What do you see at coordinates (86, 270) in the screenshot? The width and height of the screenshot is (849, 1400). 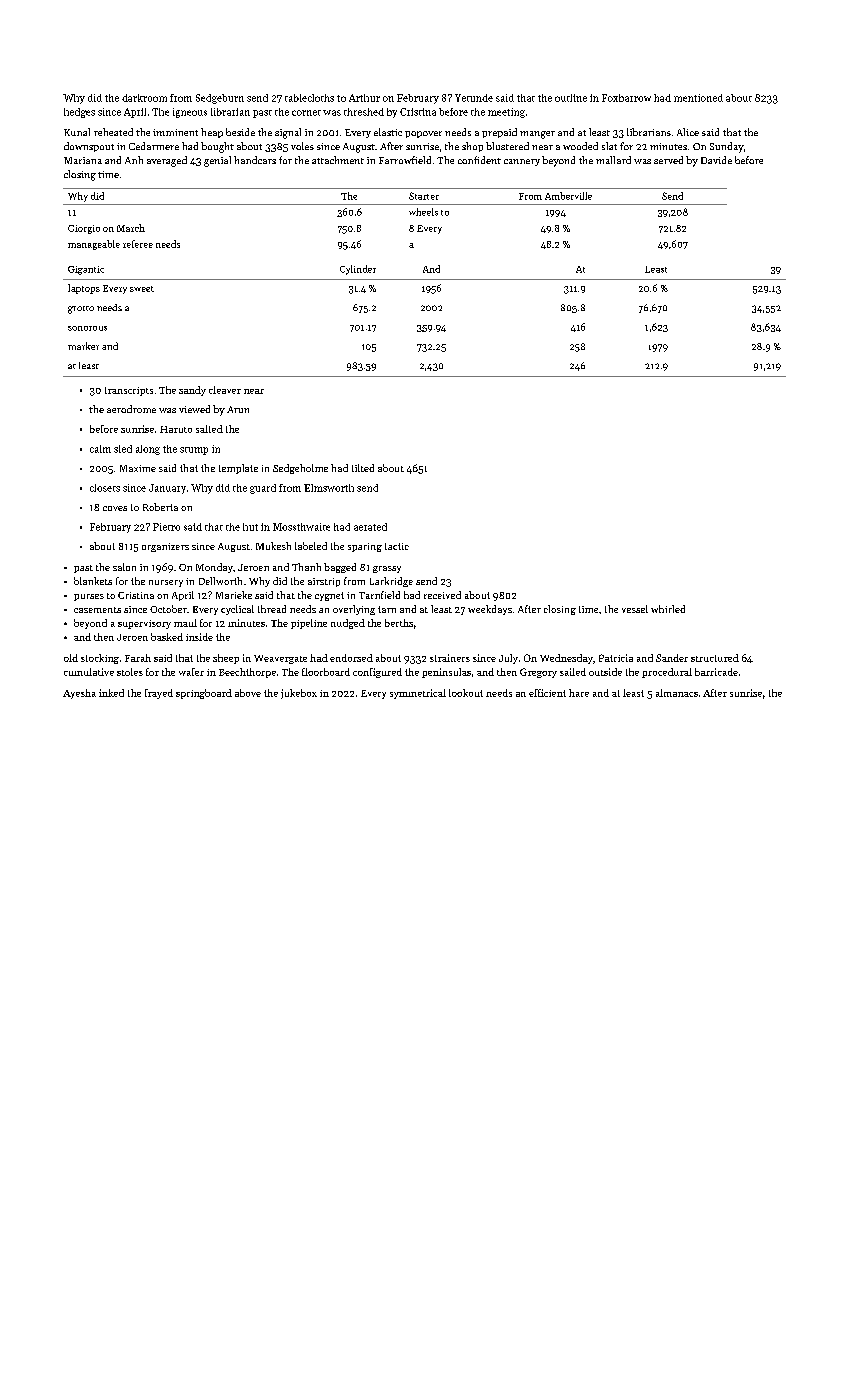 I see `Gigantic` at bounding box center [86, 270].
